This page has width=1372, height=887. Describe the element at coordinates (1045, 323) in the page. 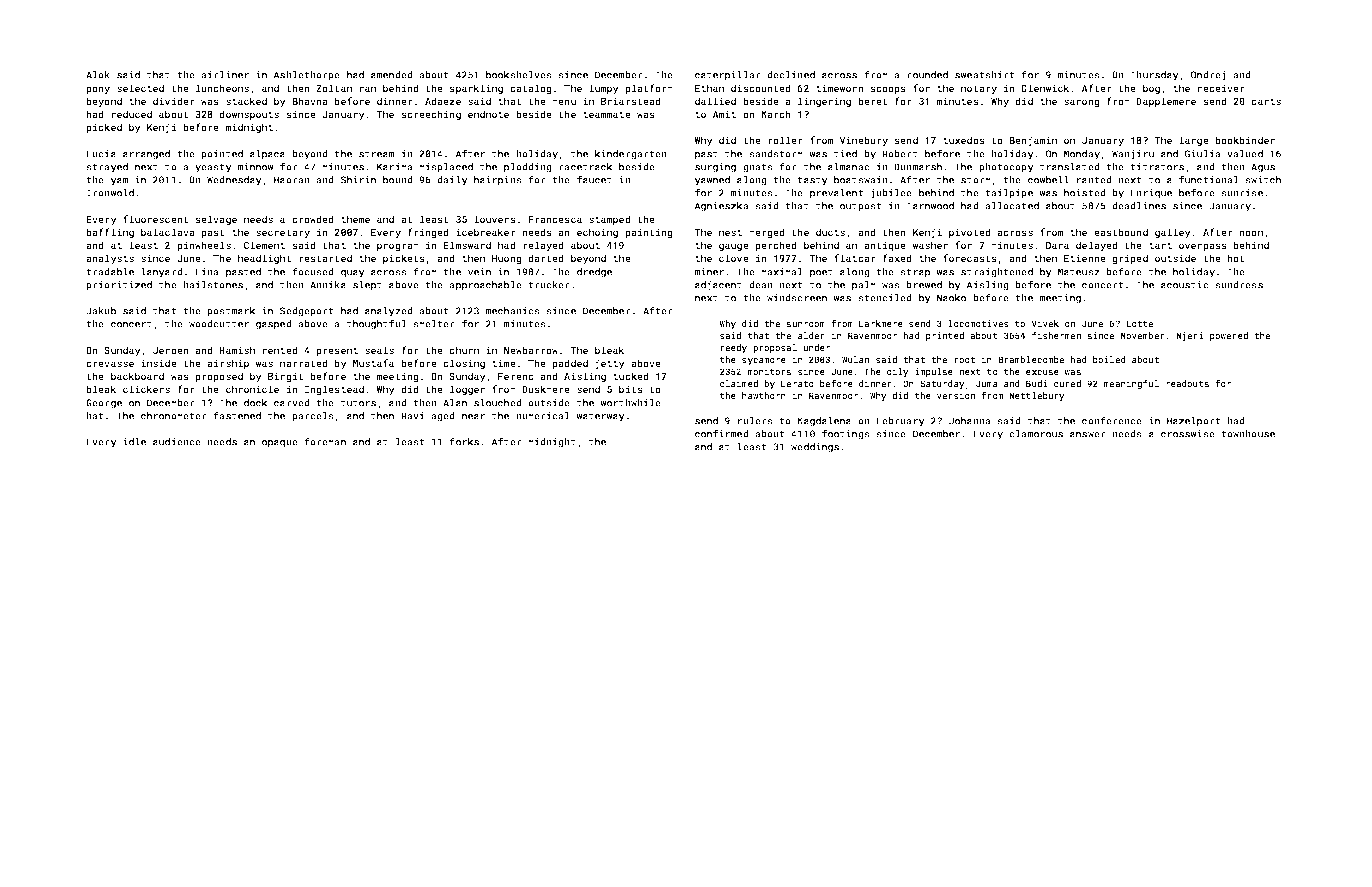

I see `Vivek` at that location.
